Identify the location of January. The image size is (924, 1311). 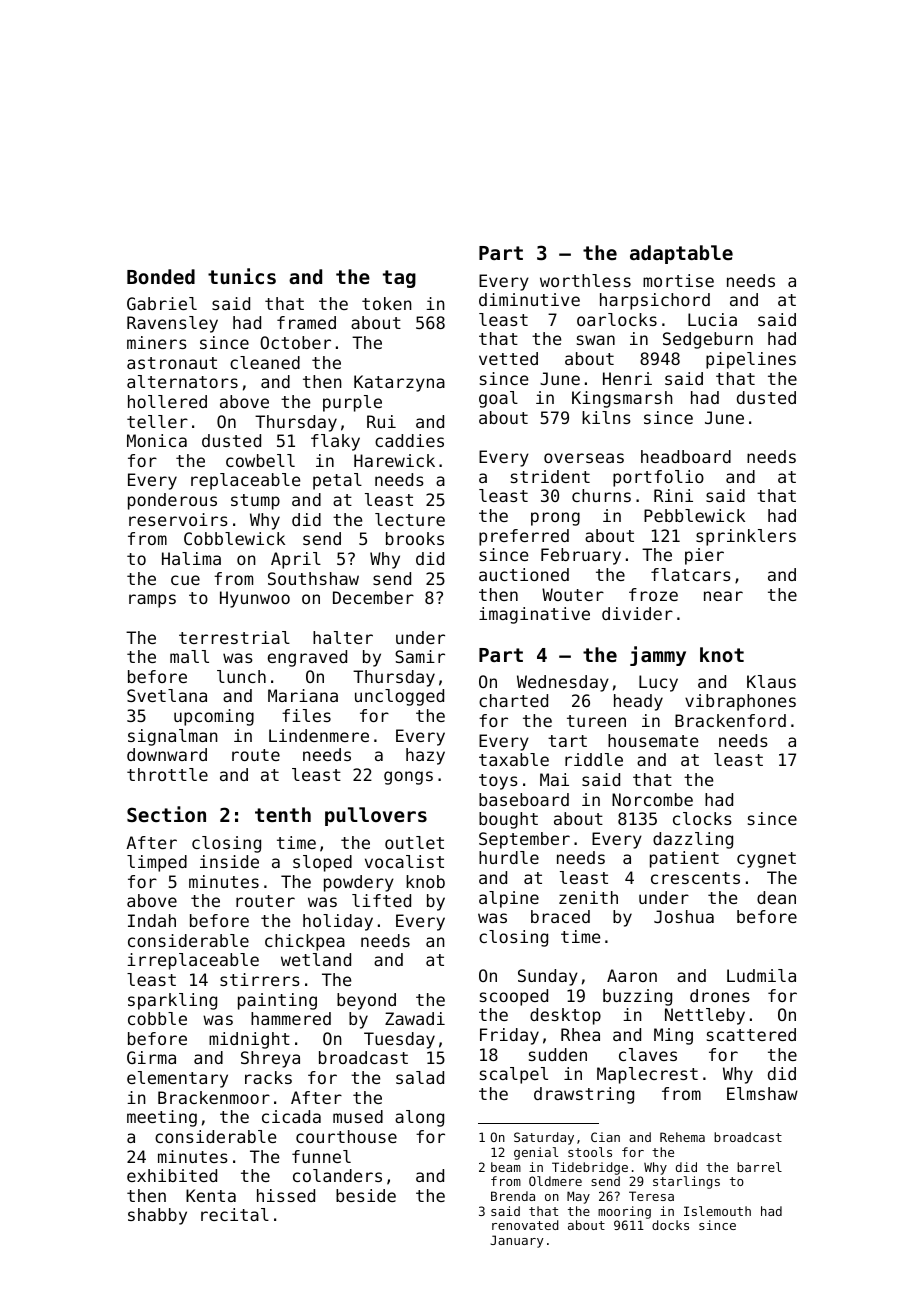
(517, 1241).
